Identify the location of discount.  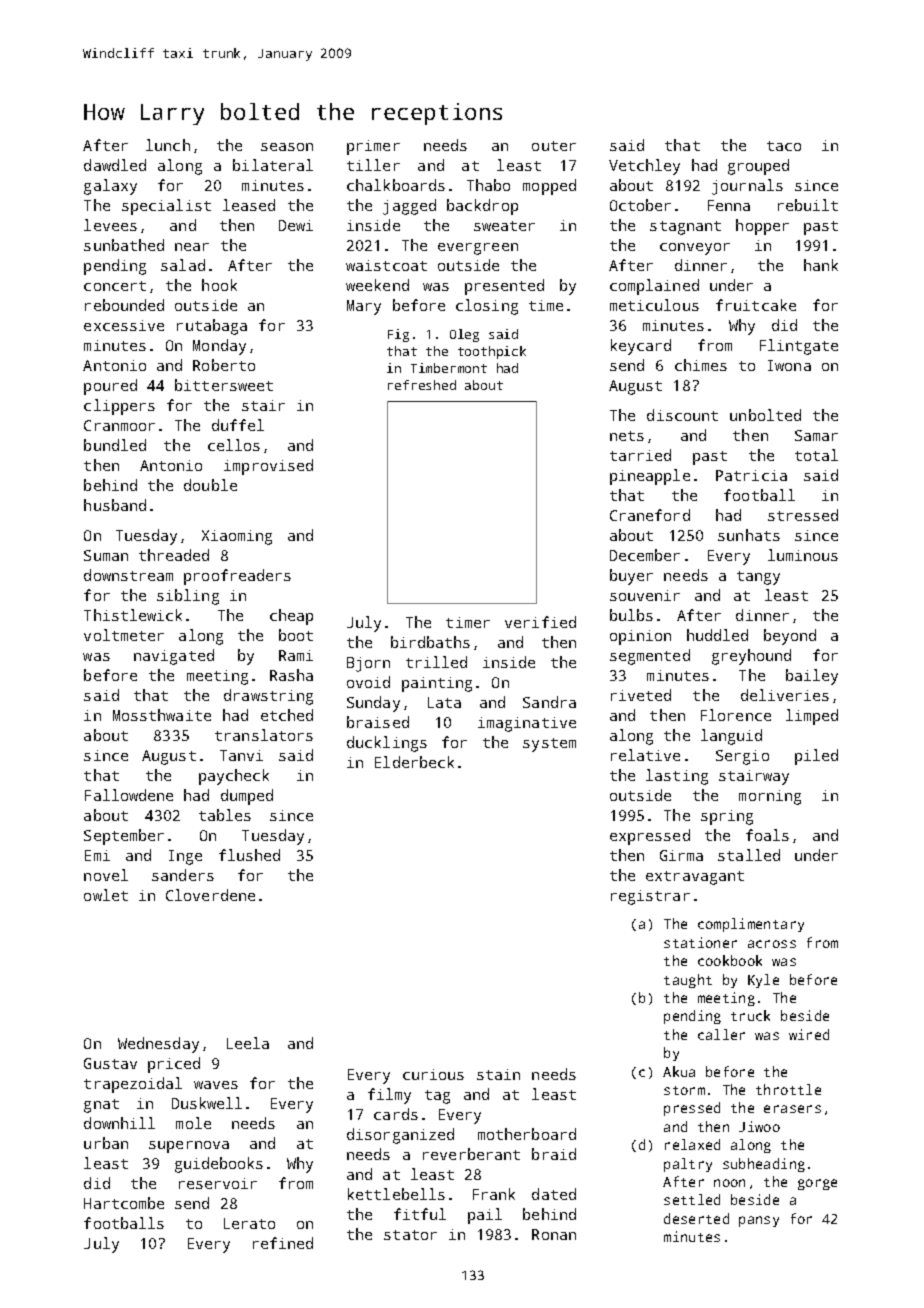
(682, 415).
